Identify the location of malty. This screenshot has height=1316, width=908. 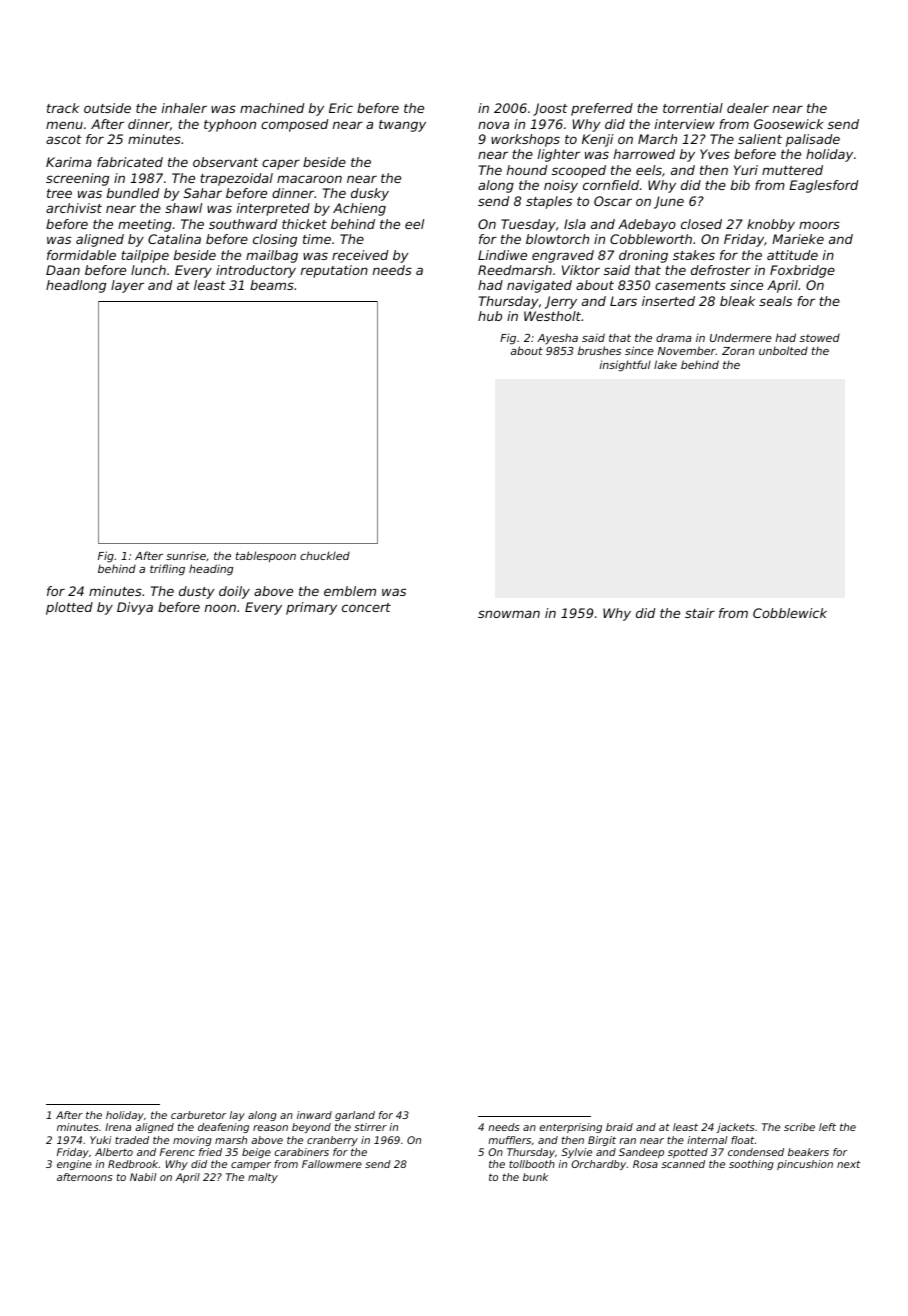
(263, 1178).
